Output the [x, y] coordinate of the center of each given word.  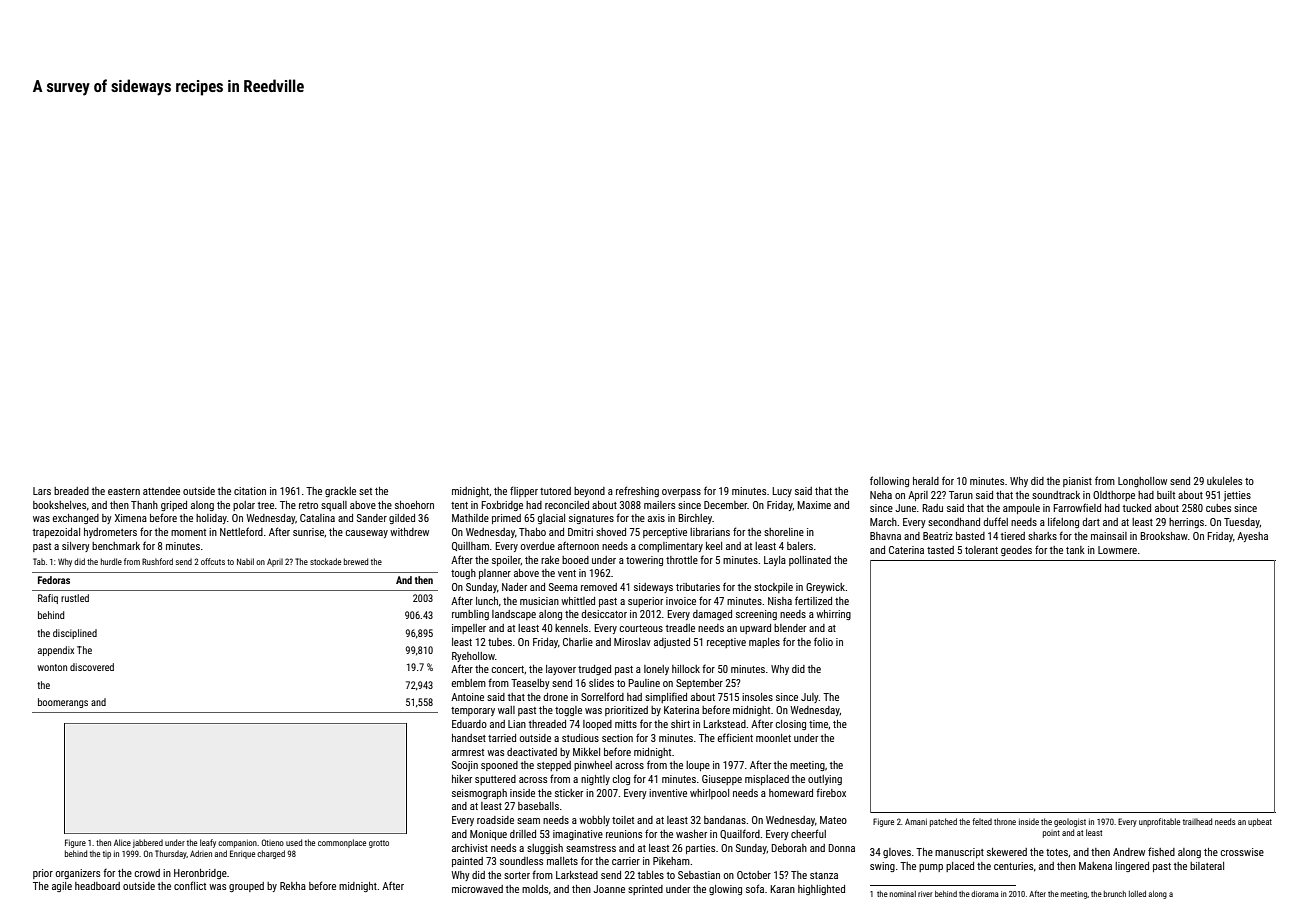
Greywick [826, 588]
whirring [833, 615]
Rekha [293, 886]
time [818, 724]
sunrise [308, 532]
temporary [473, 711]
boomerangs [63, 703]
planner [495, 574]
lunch [487, 601]
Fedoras [54, 580]
